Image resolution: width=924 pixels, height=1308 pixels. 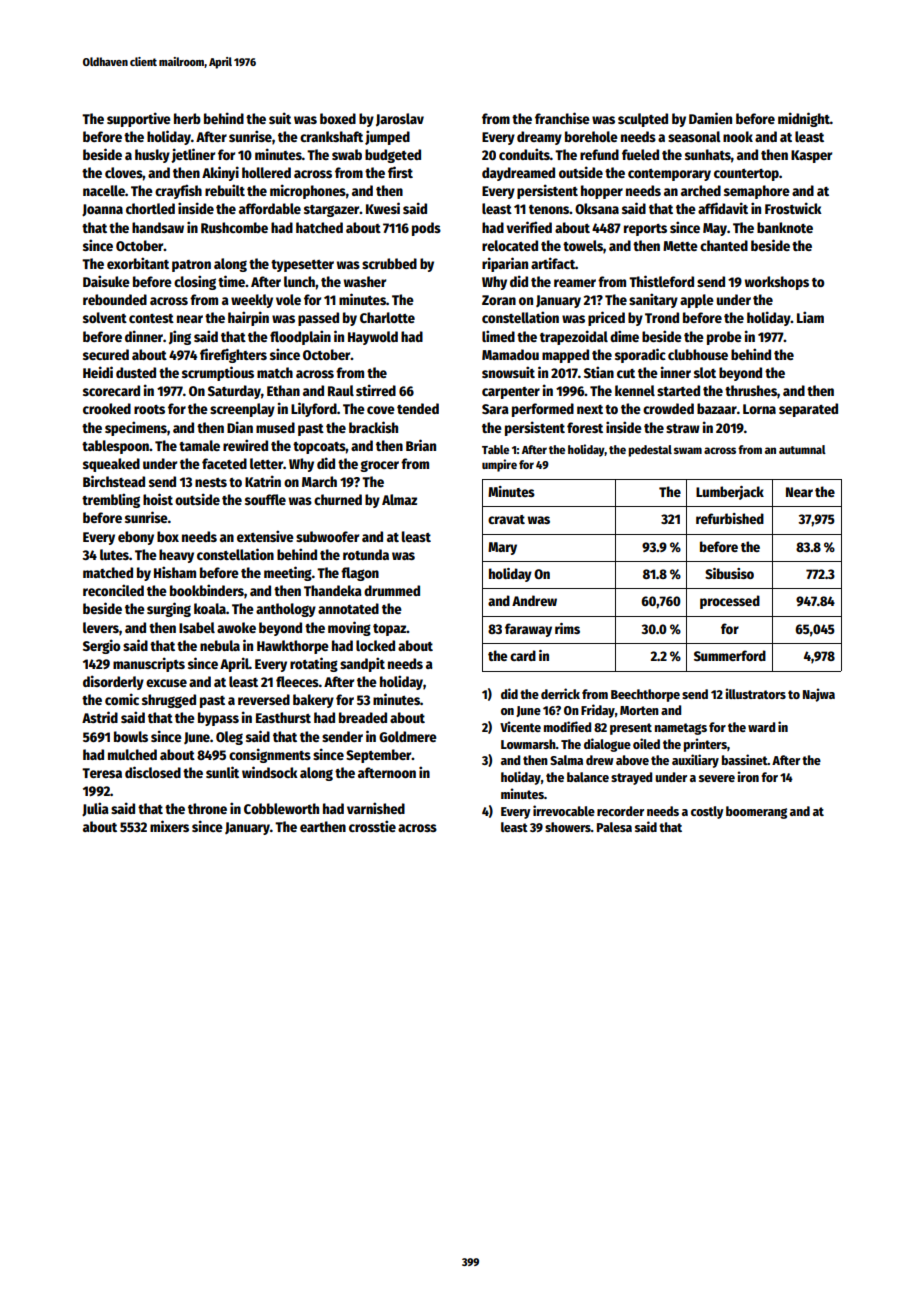 What do you see at coordinates (151, 318) in the screenshot?
I see `contest` at bounding box center [151, 318].
